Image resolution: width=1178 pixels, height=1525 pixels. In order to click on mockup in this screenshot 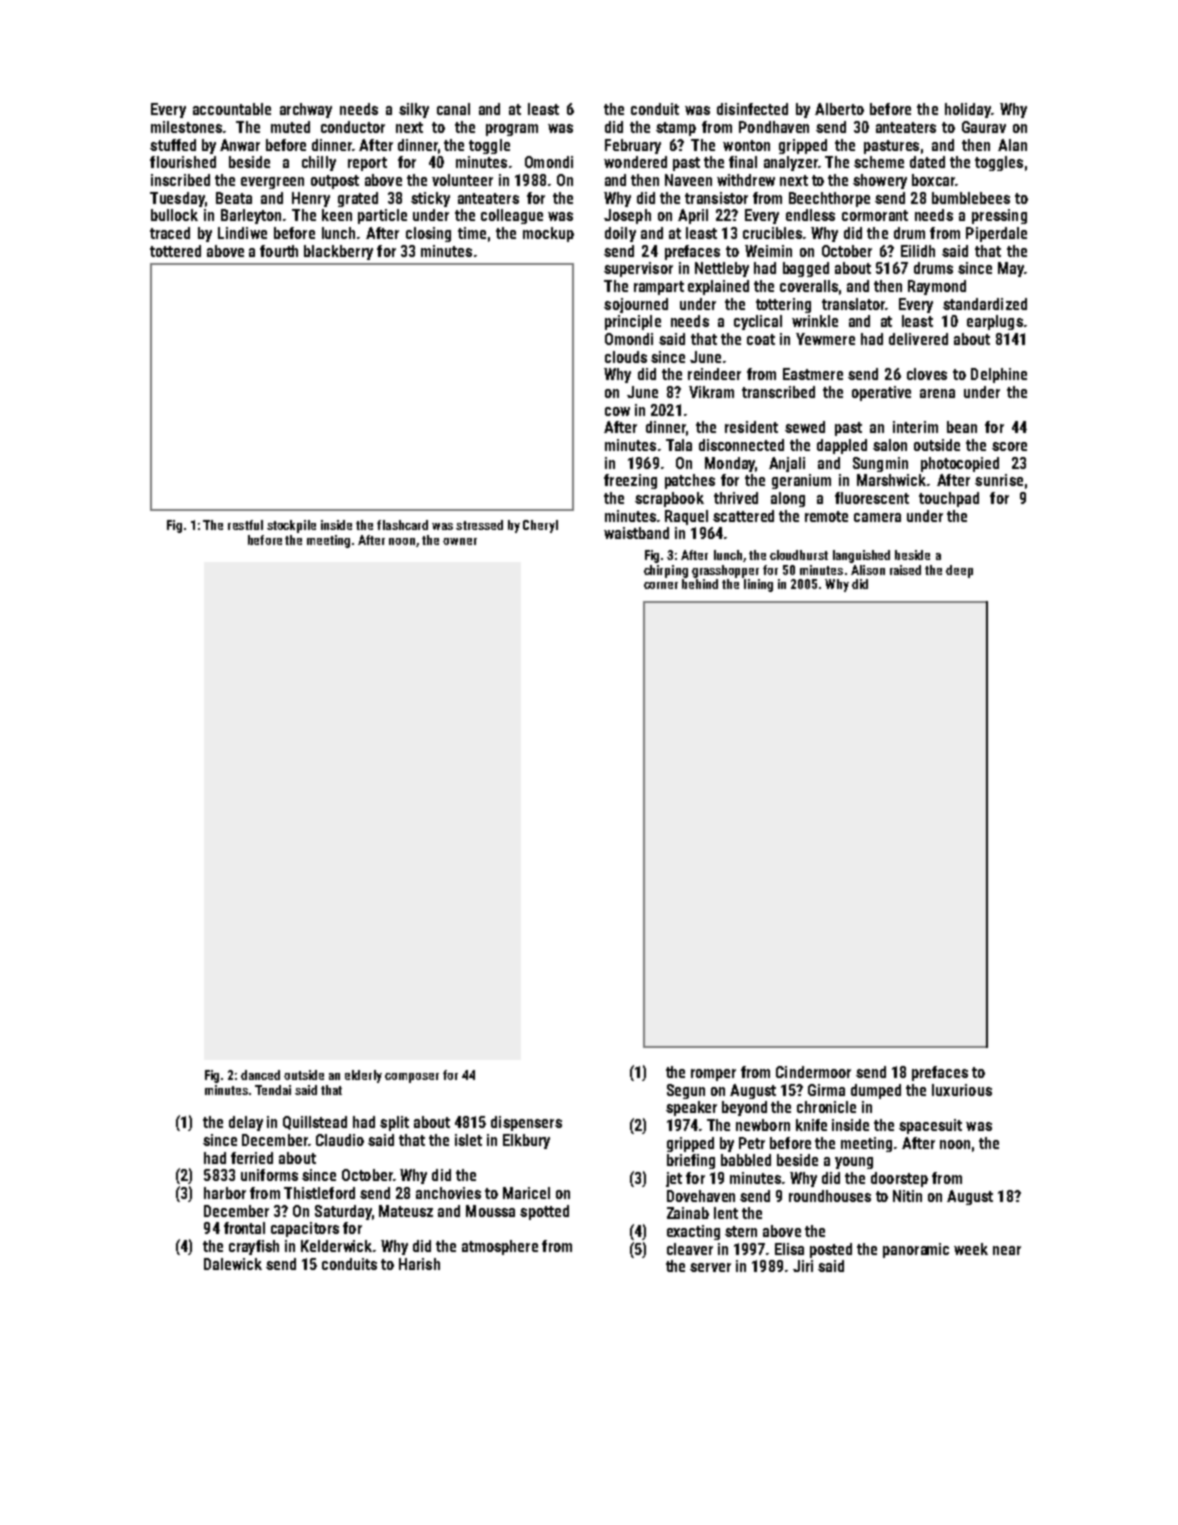, I will do `click(548, 234)`.
